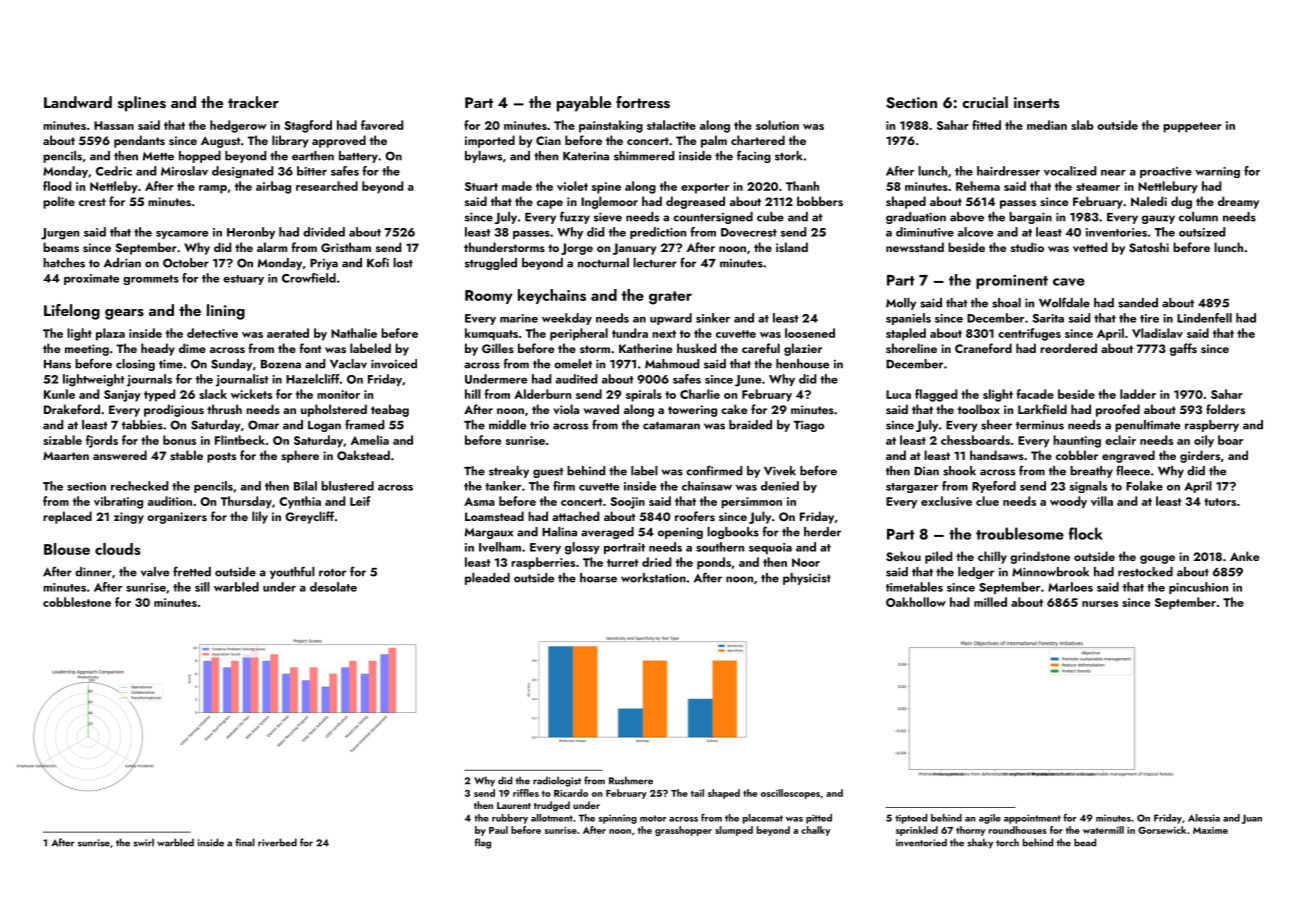  Describe the element at coordinates (526, 793) in the screenshot. I see `riffles` at that location.
